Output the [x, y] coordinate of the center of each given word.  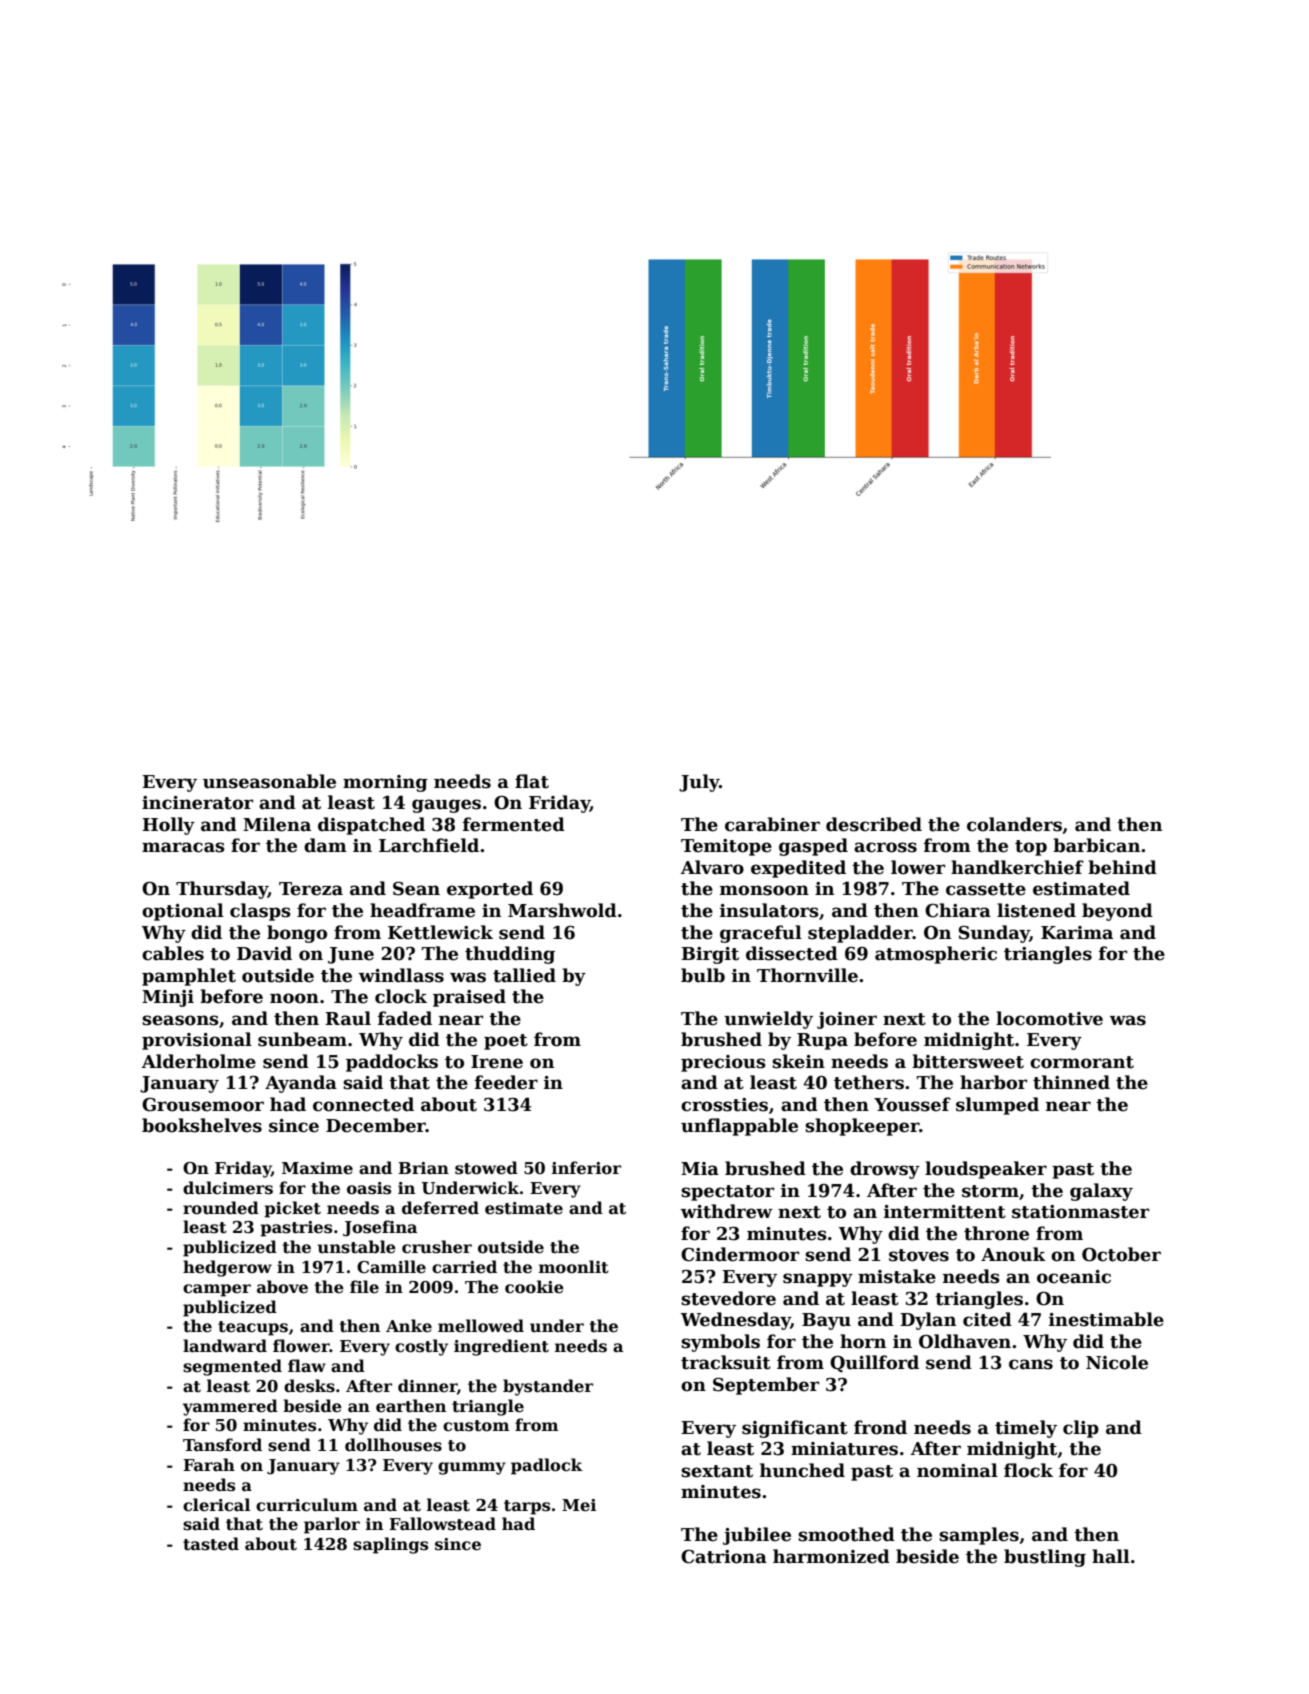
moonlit [574, 1267]
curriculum [307, 1505]
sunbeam [302, 1039]
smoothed [846, 1534]
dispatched [371, 826]
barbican [1096, 845]
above [282, 1287]
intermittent [945, 1212]
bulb [703, 975]
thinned [1071, 1082]
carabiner [772, 824]
